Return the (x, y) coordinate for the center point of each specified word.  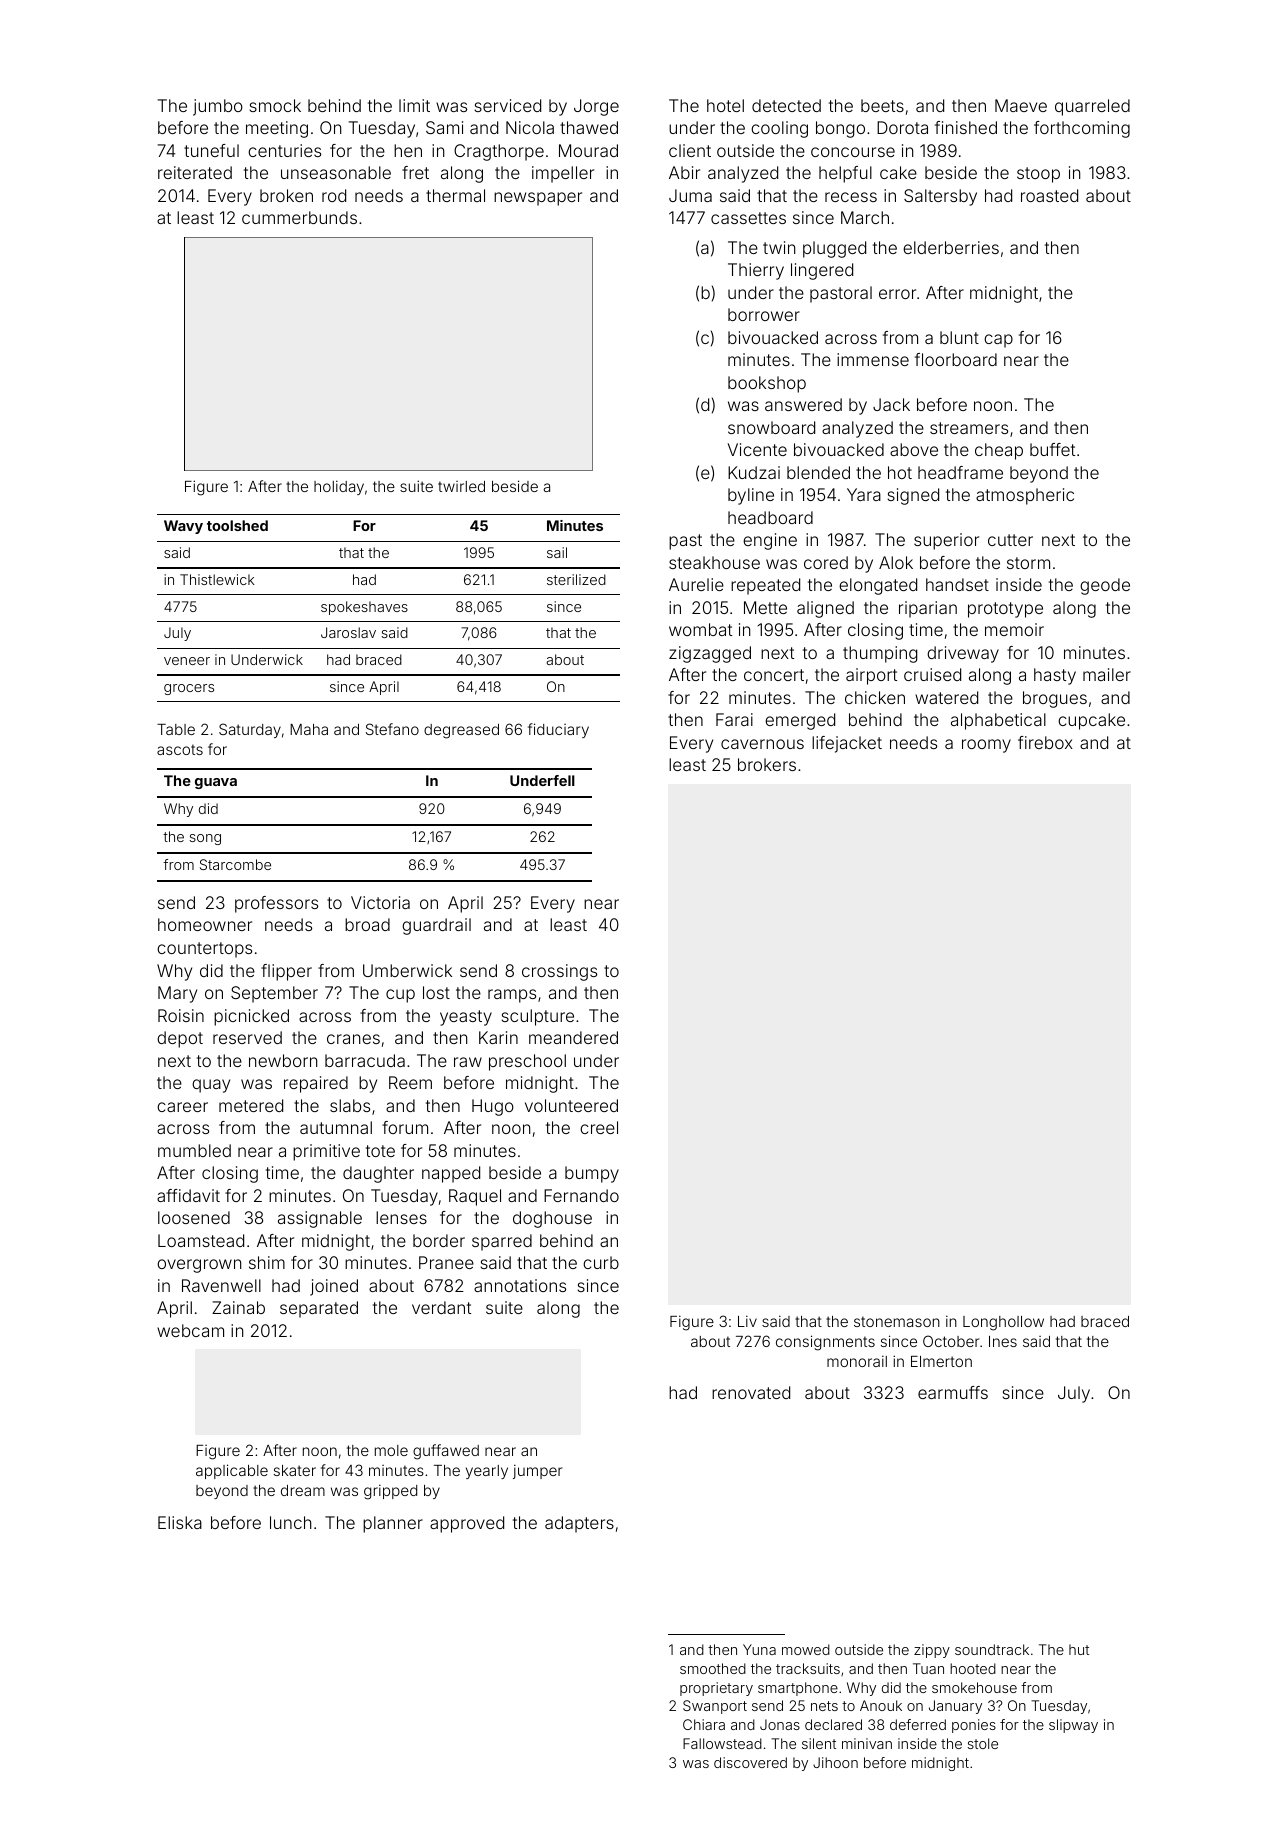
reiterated (195, 172)
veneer (187, 661)
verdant (441, 1307)
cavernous (762, 744)
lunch (291, 1522)
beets (882, 105)
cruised (932, 674)
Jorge (596, 107)
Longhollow (1003, 1323)
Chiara (704, 1724)
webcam (190, 1330)
